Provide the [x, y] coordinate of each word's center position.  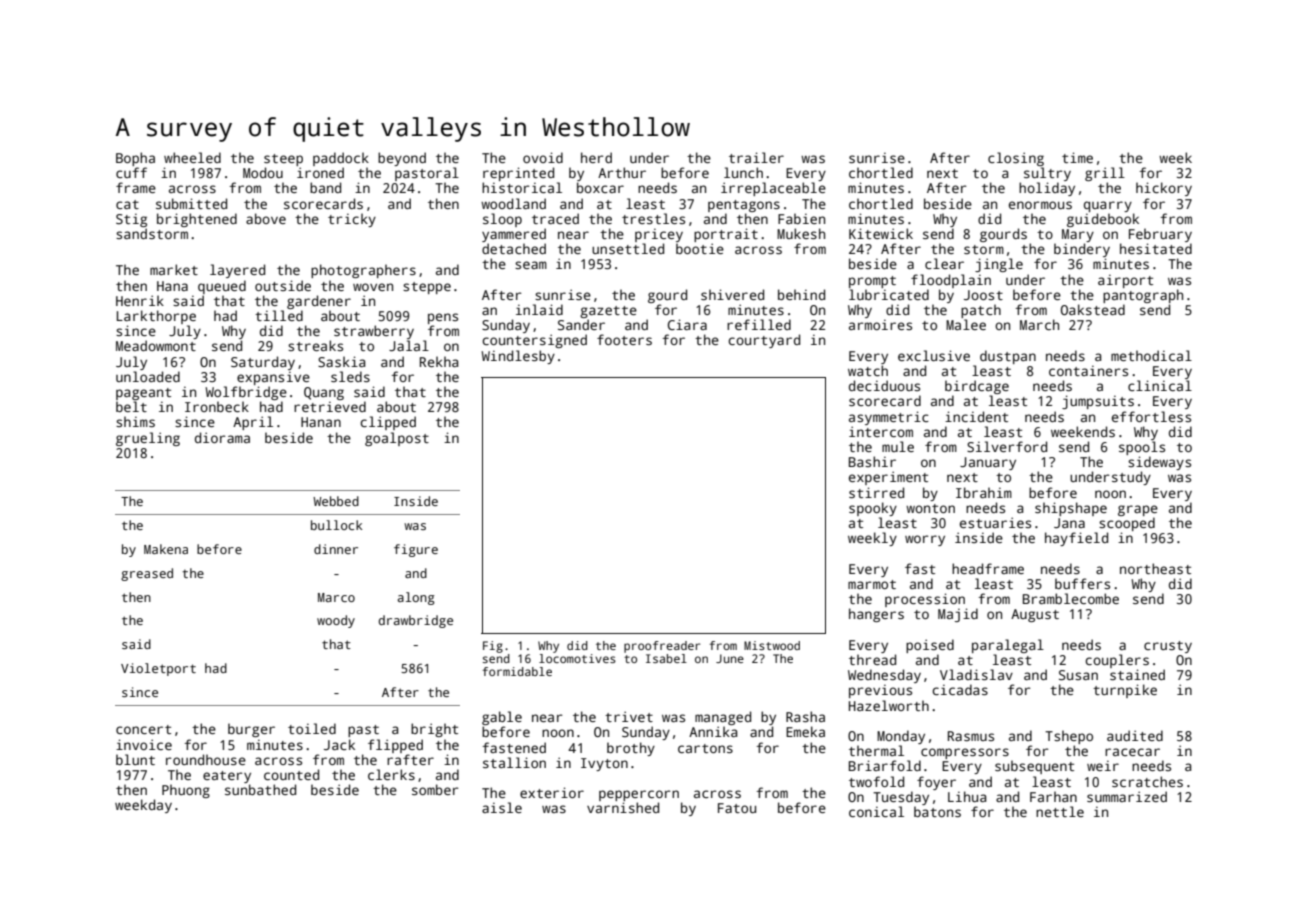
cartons [705, 748]
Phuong [186, 791]
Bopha [135, 159]
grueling [148, 439]
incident [976, 416]
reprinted [518, 174]
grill [1105, 174]
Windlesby [518, 357]
